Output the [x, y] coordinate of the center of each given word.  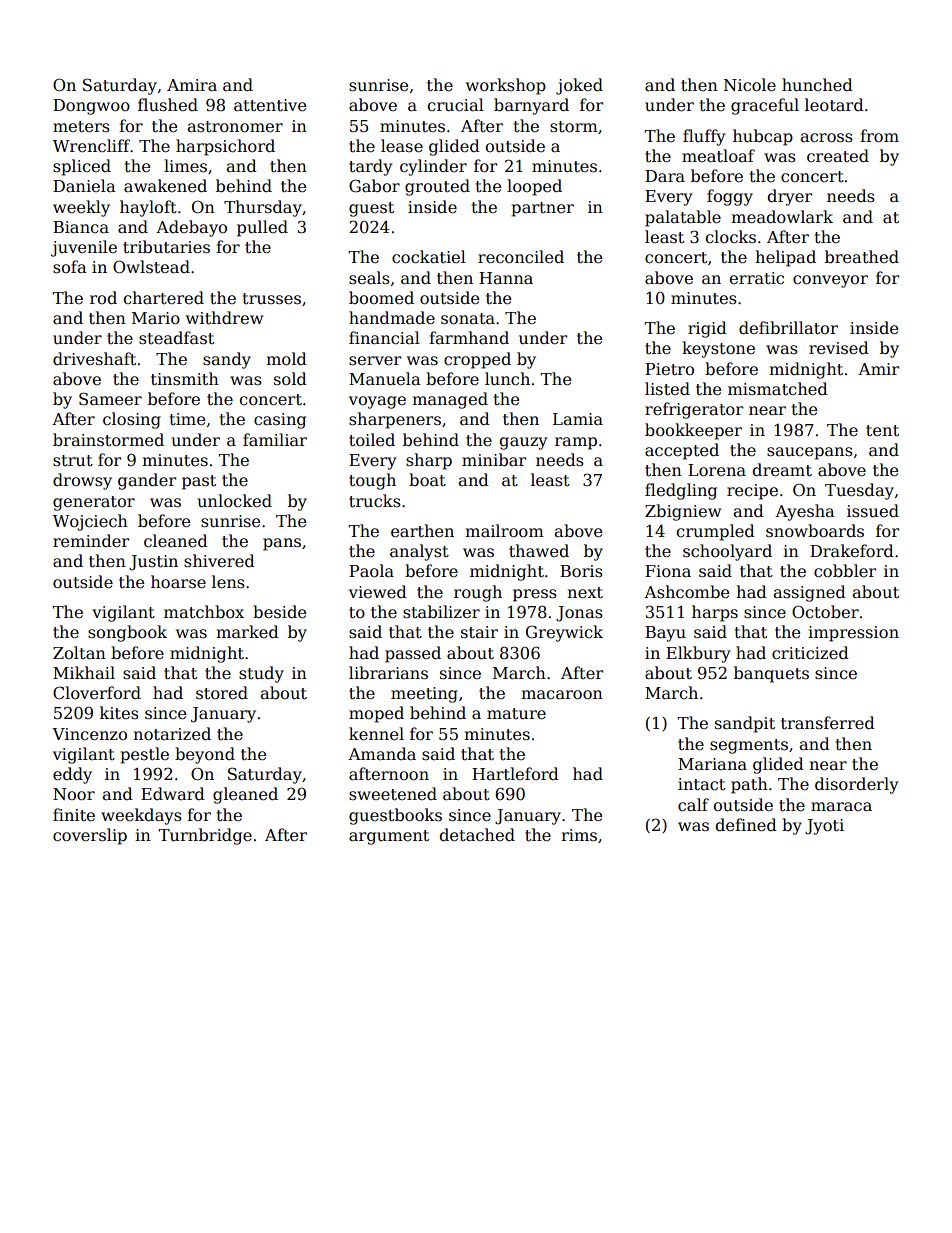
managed [450, 400]
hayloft [148, 208]
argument [389, 837]
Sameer [110, 399]
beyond [205, 755]
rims [579, 835]
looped [534, 187]
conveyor [830, 281]
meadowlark [782, 217]
